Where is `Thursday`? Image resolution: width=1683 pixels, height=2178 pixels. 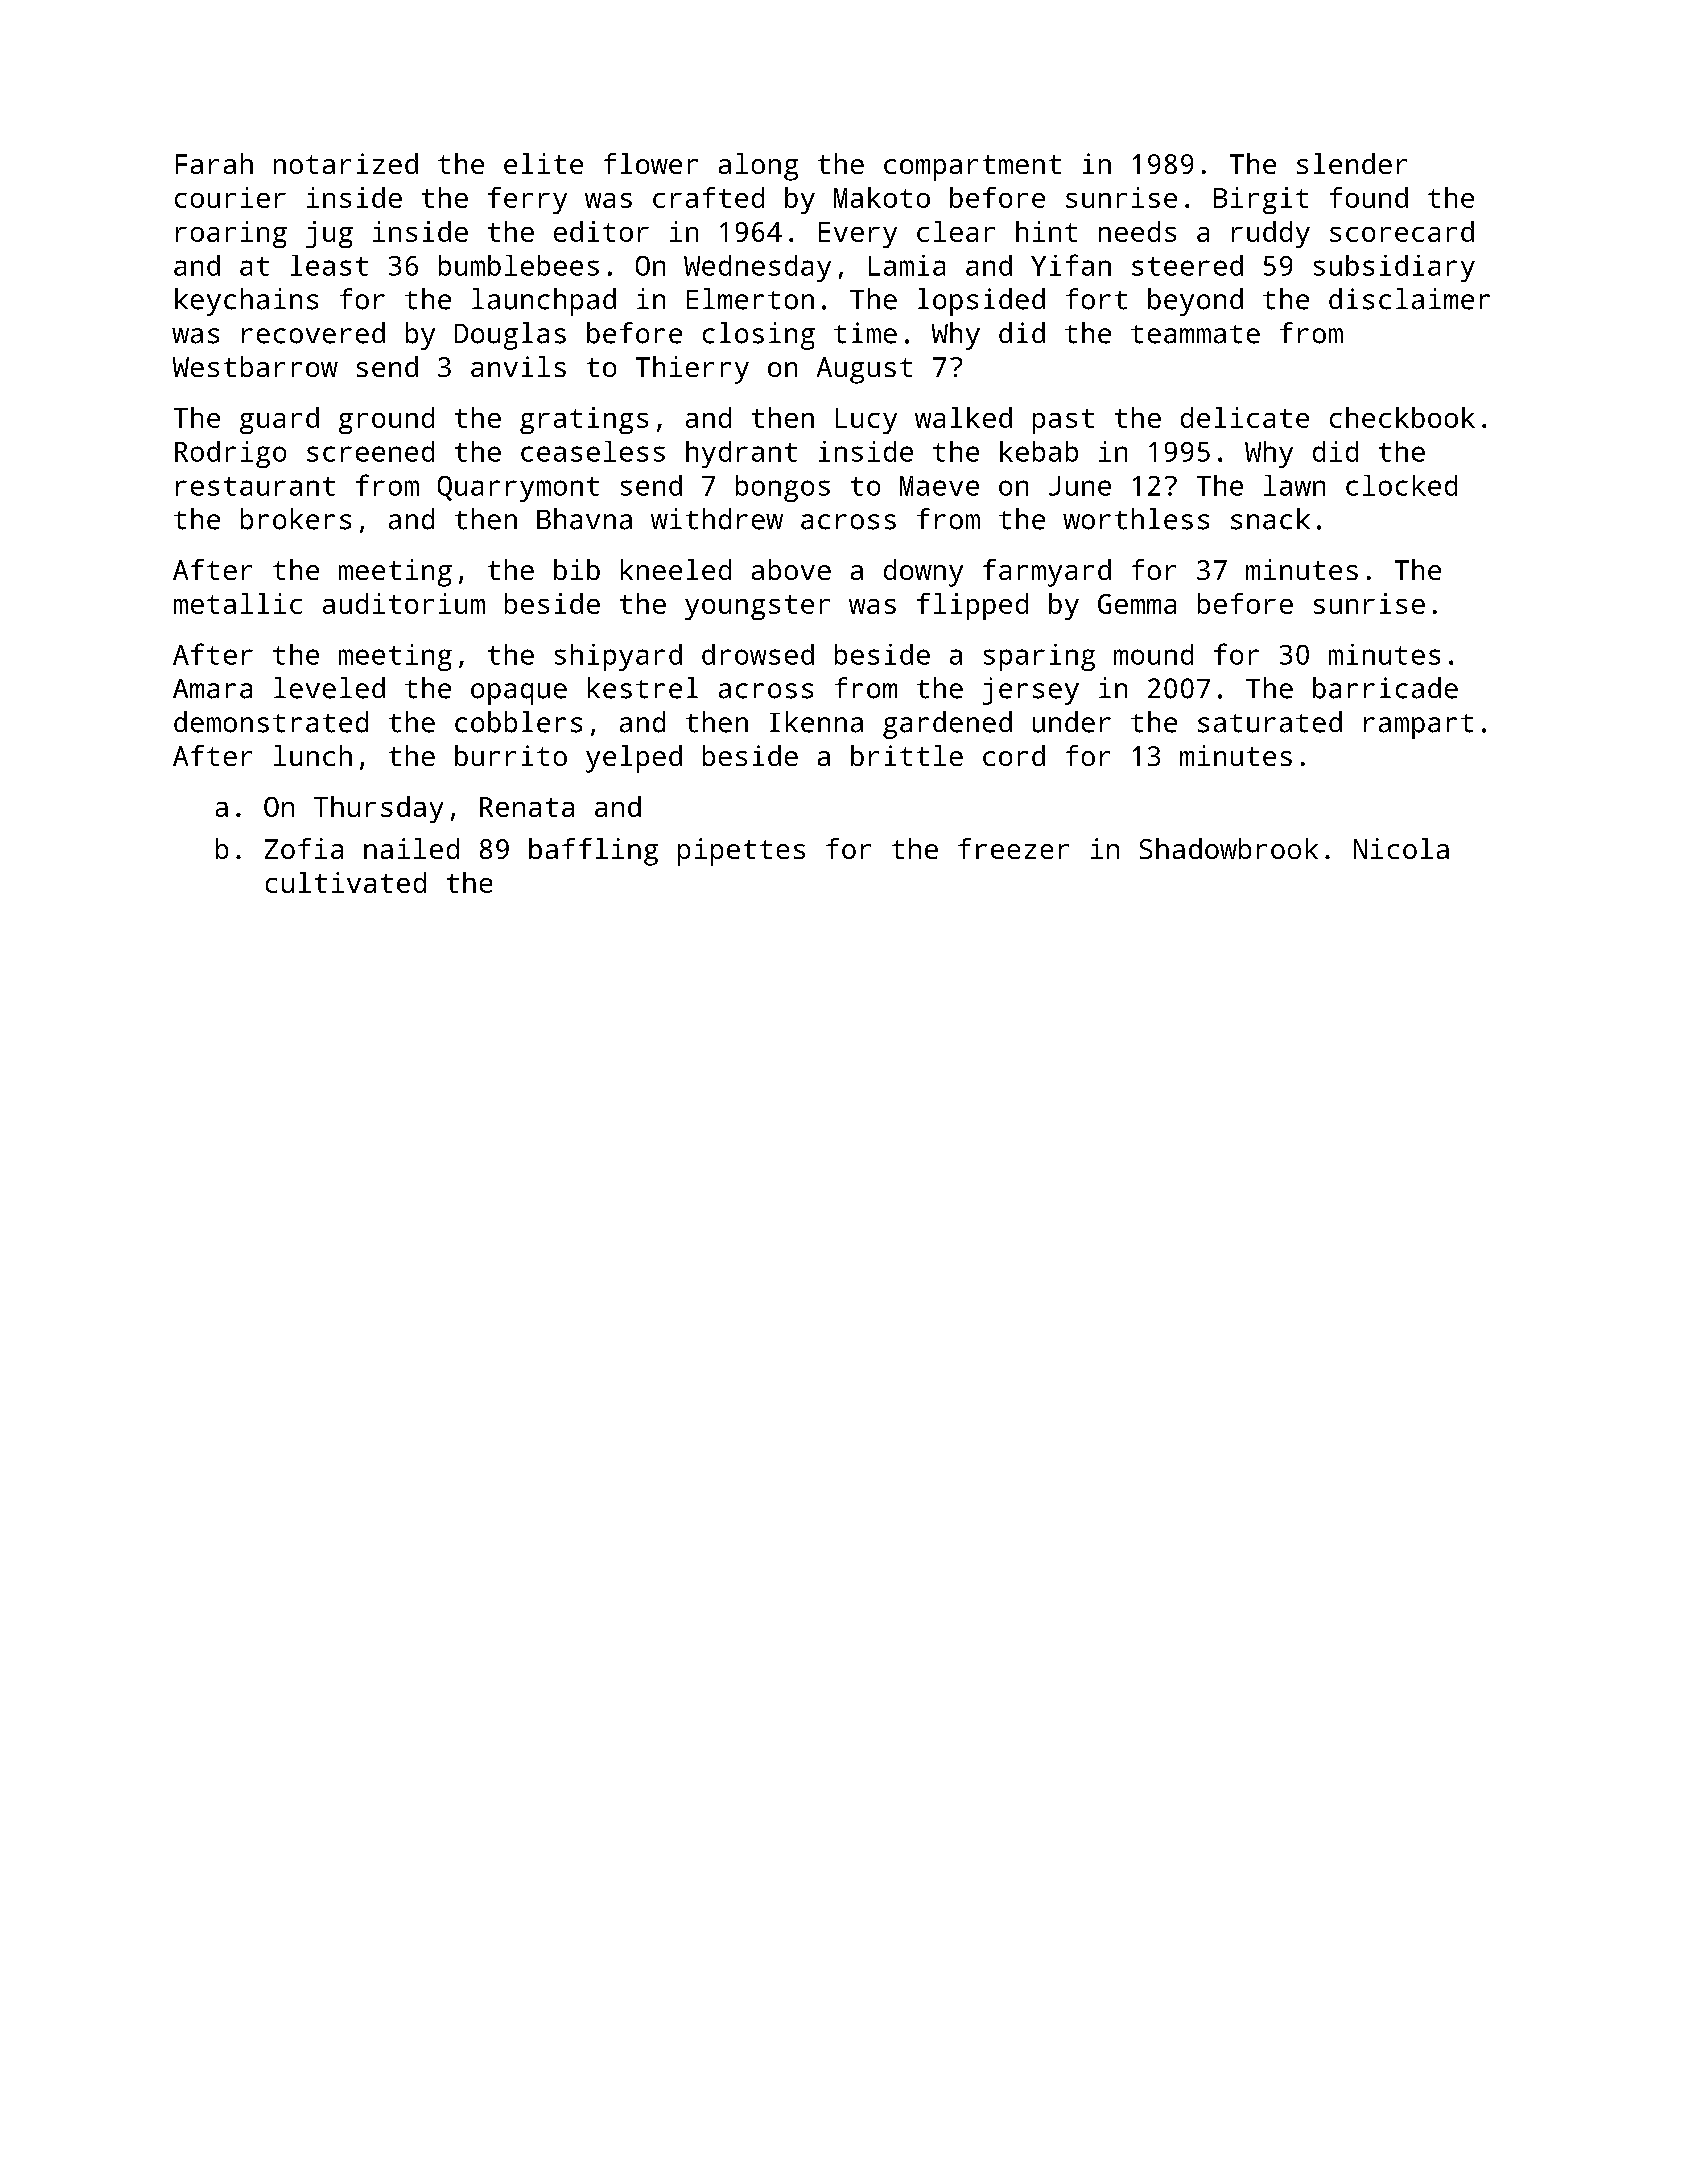 Thursday is located at coordinates (378, 809).
